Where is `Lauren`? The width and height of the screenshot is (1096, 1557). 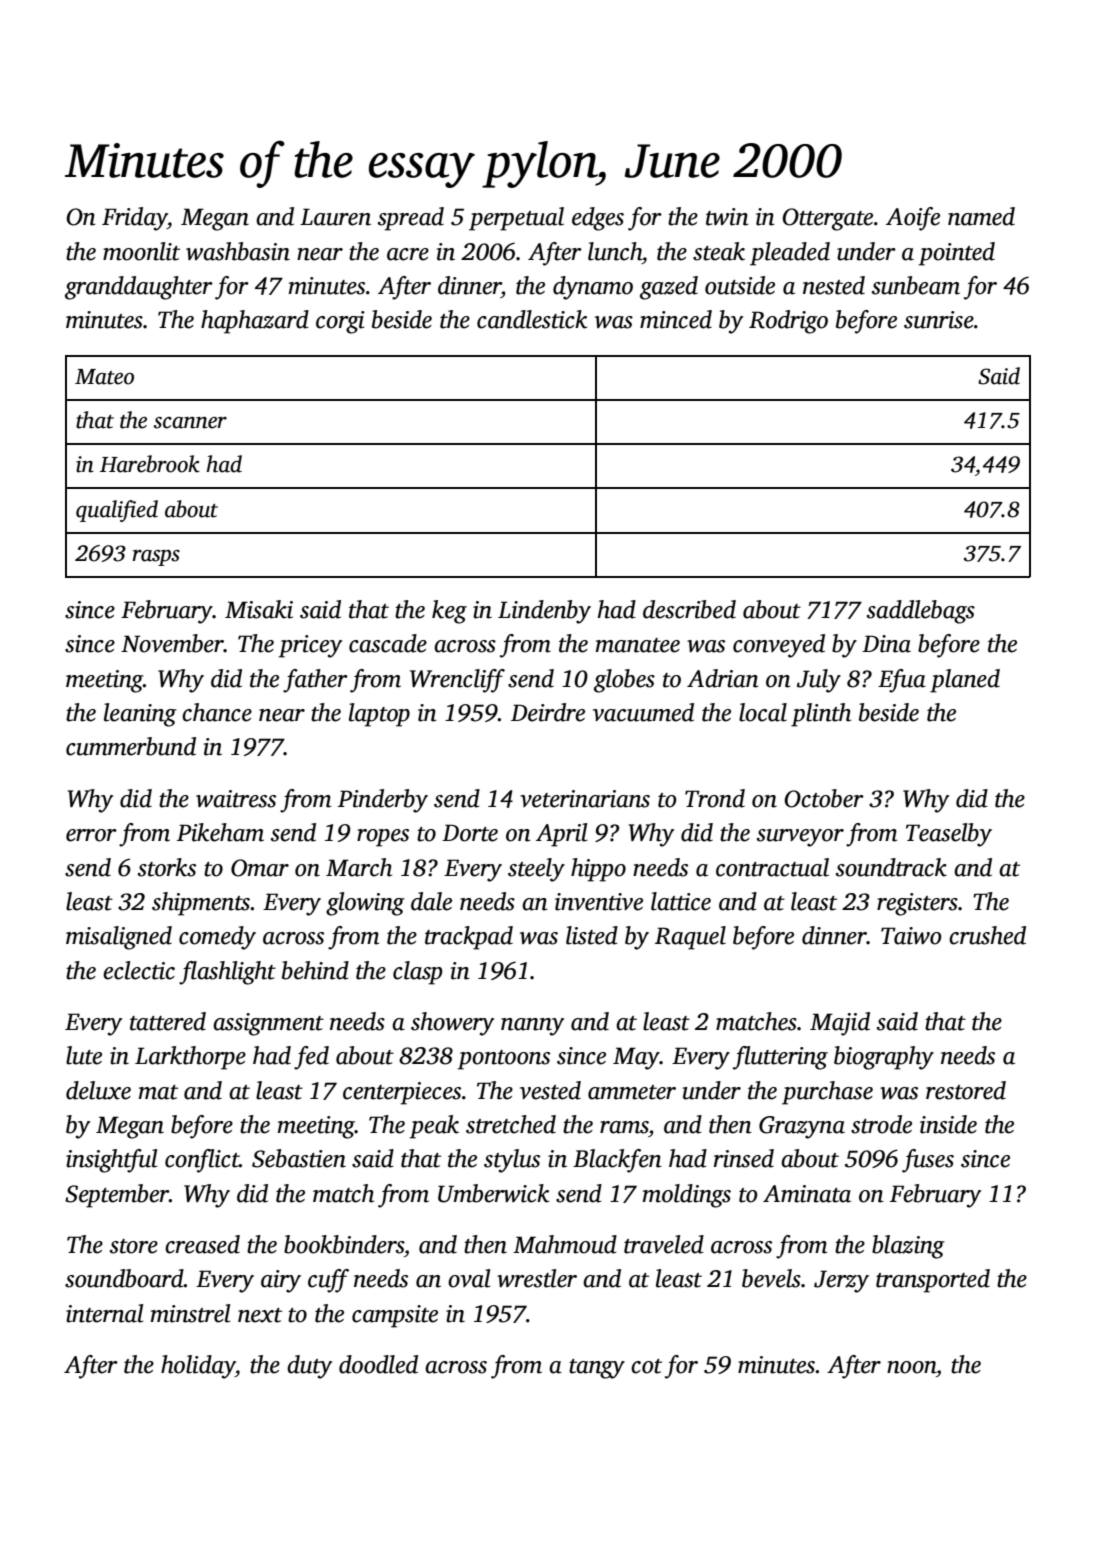
Lauren is located at coordinates (335, 217).
